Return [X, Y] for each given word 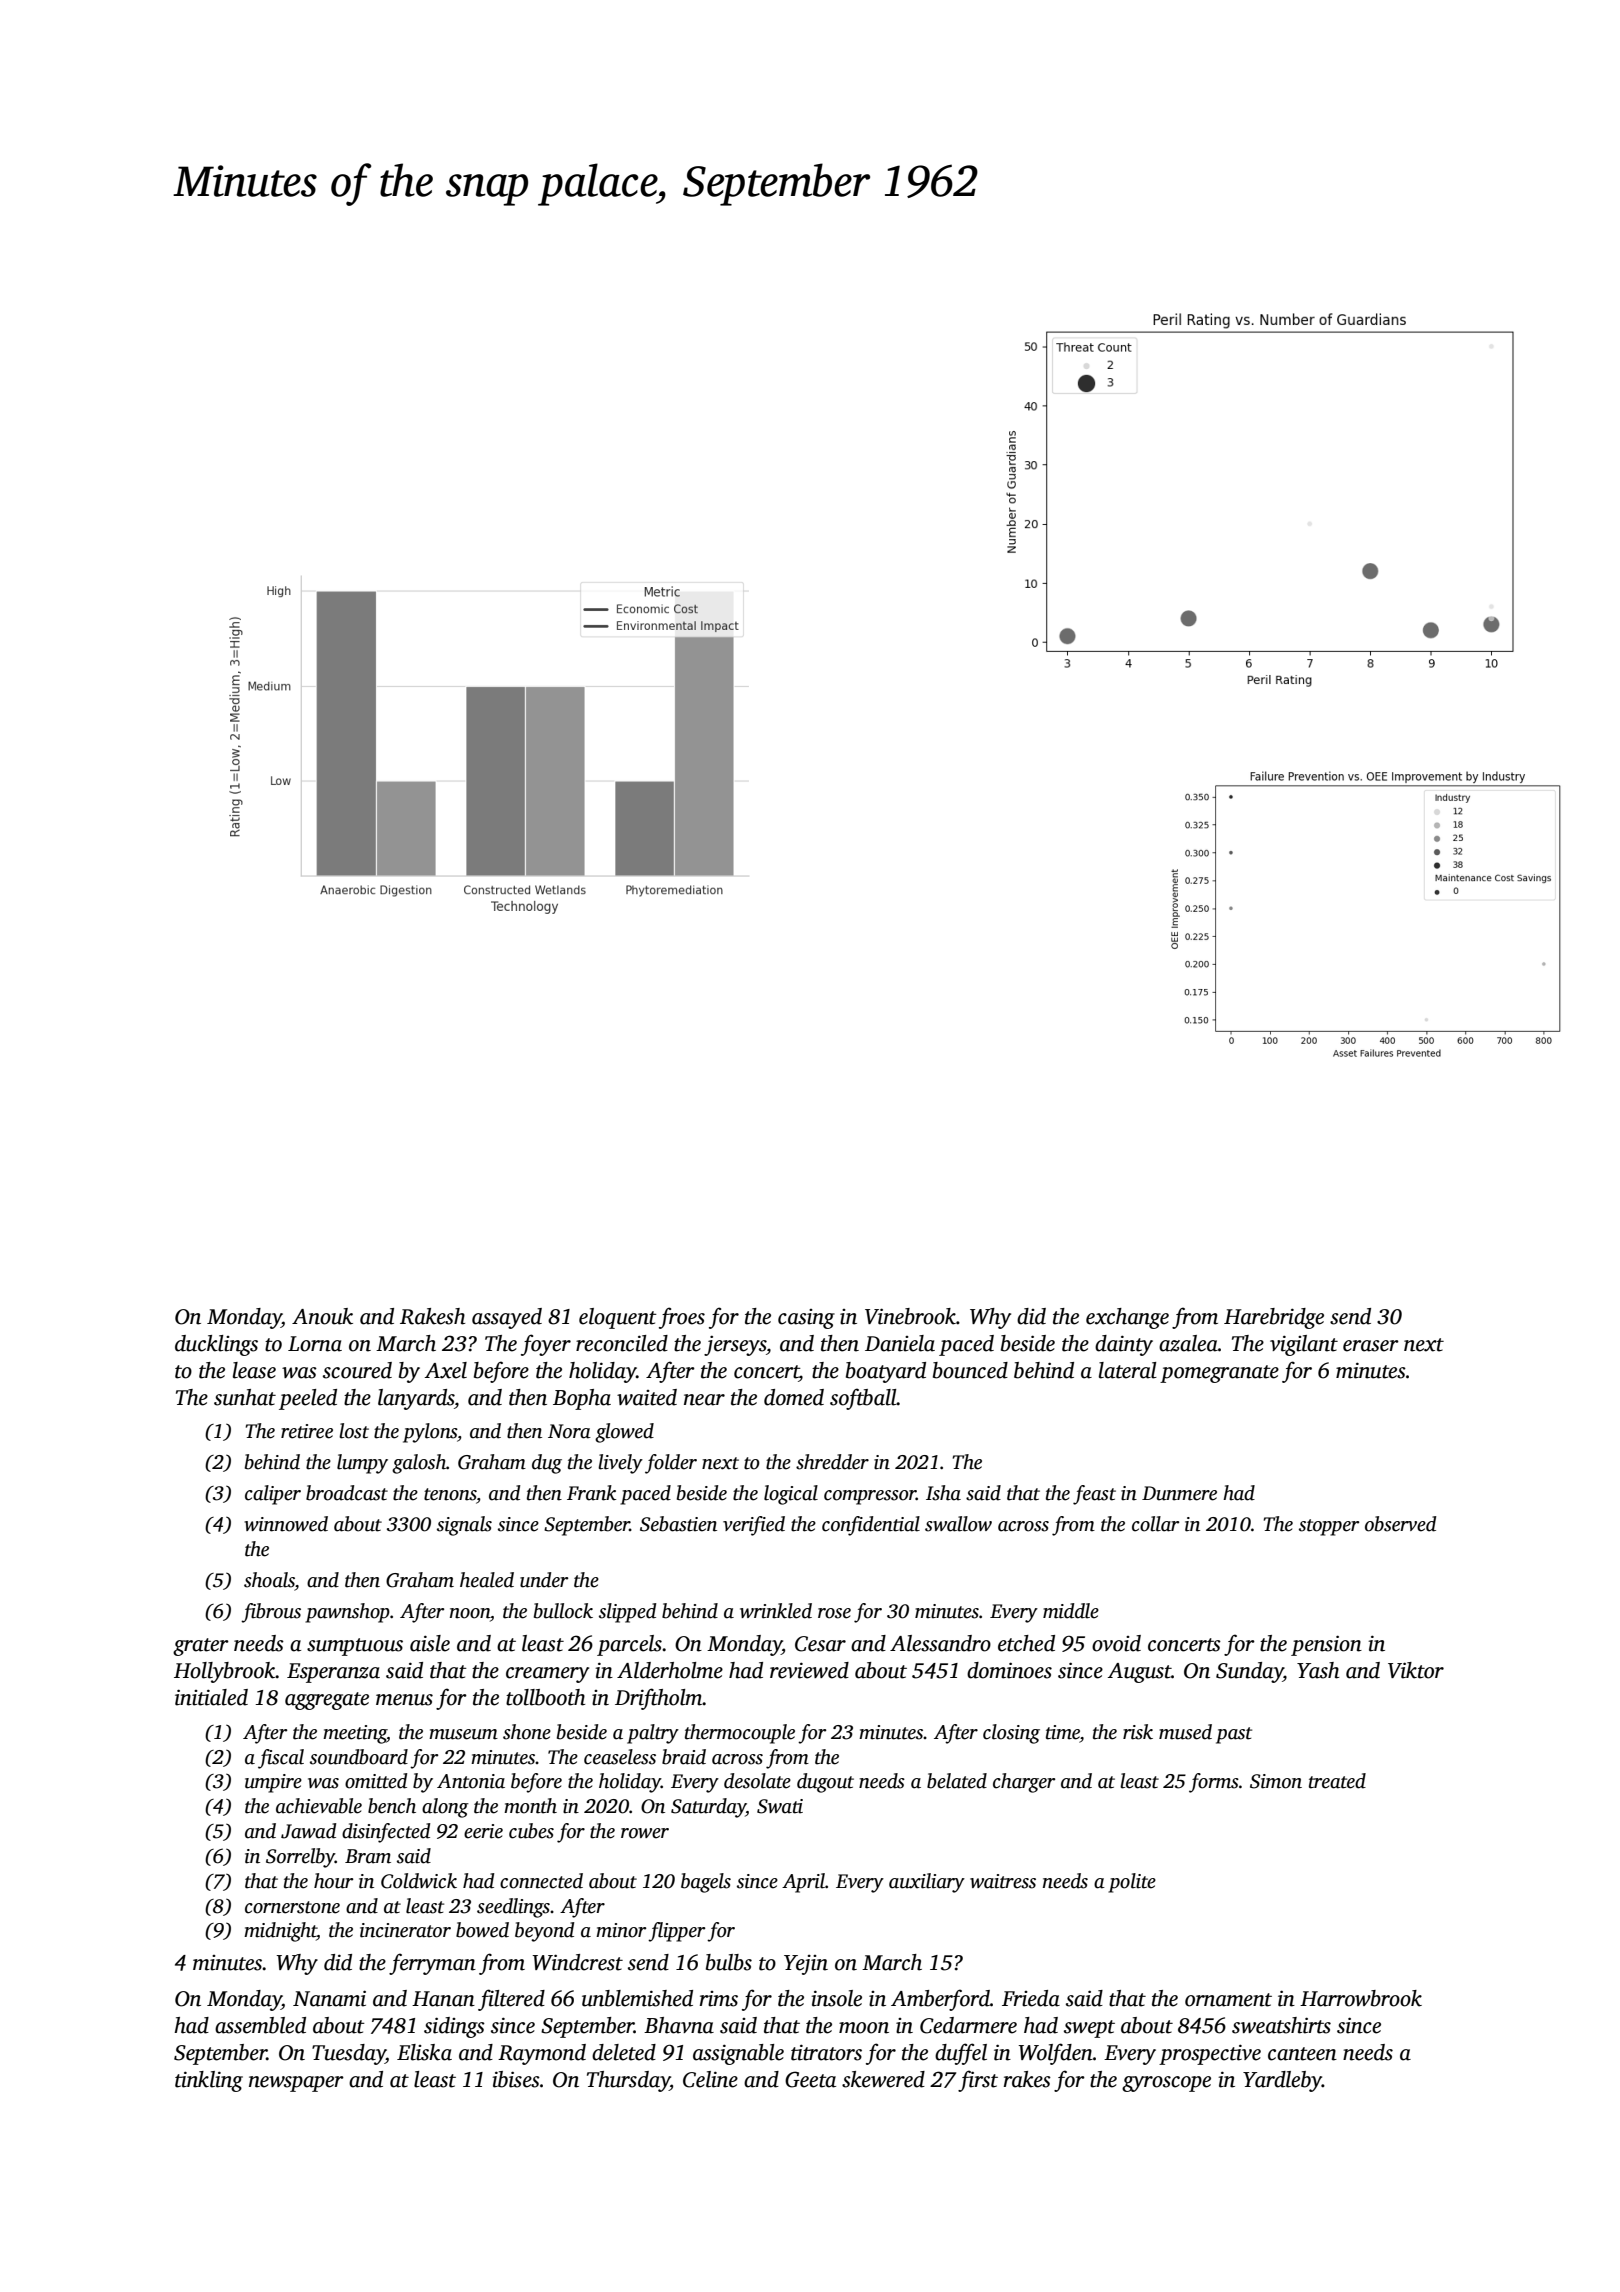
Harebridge [1274, 1318]
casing [806, 1319]
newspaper [296, 2084]
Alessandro [940, 1643]
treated [1337, 1781]
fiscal [281, 1759]
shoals [269, 1580]
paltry [653, 1734]
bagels [706, 1883]
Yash [1318, 1670]
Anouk [322, 1316]
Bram [368, 1856]
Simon [1276, 1781]
